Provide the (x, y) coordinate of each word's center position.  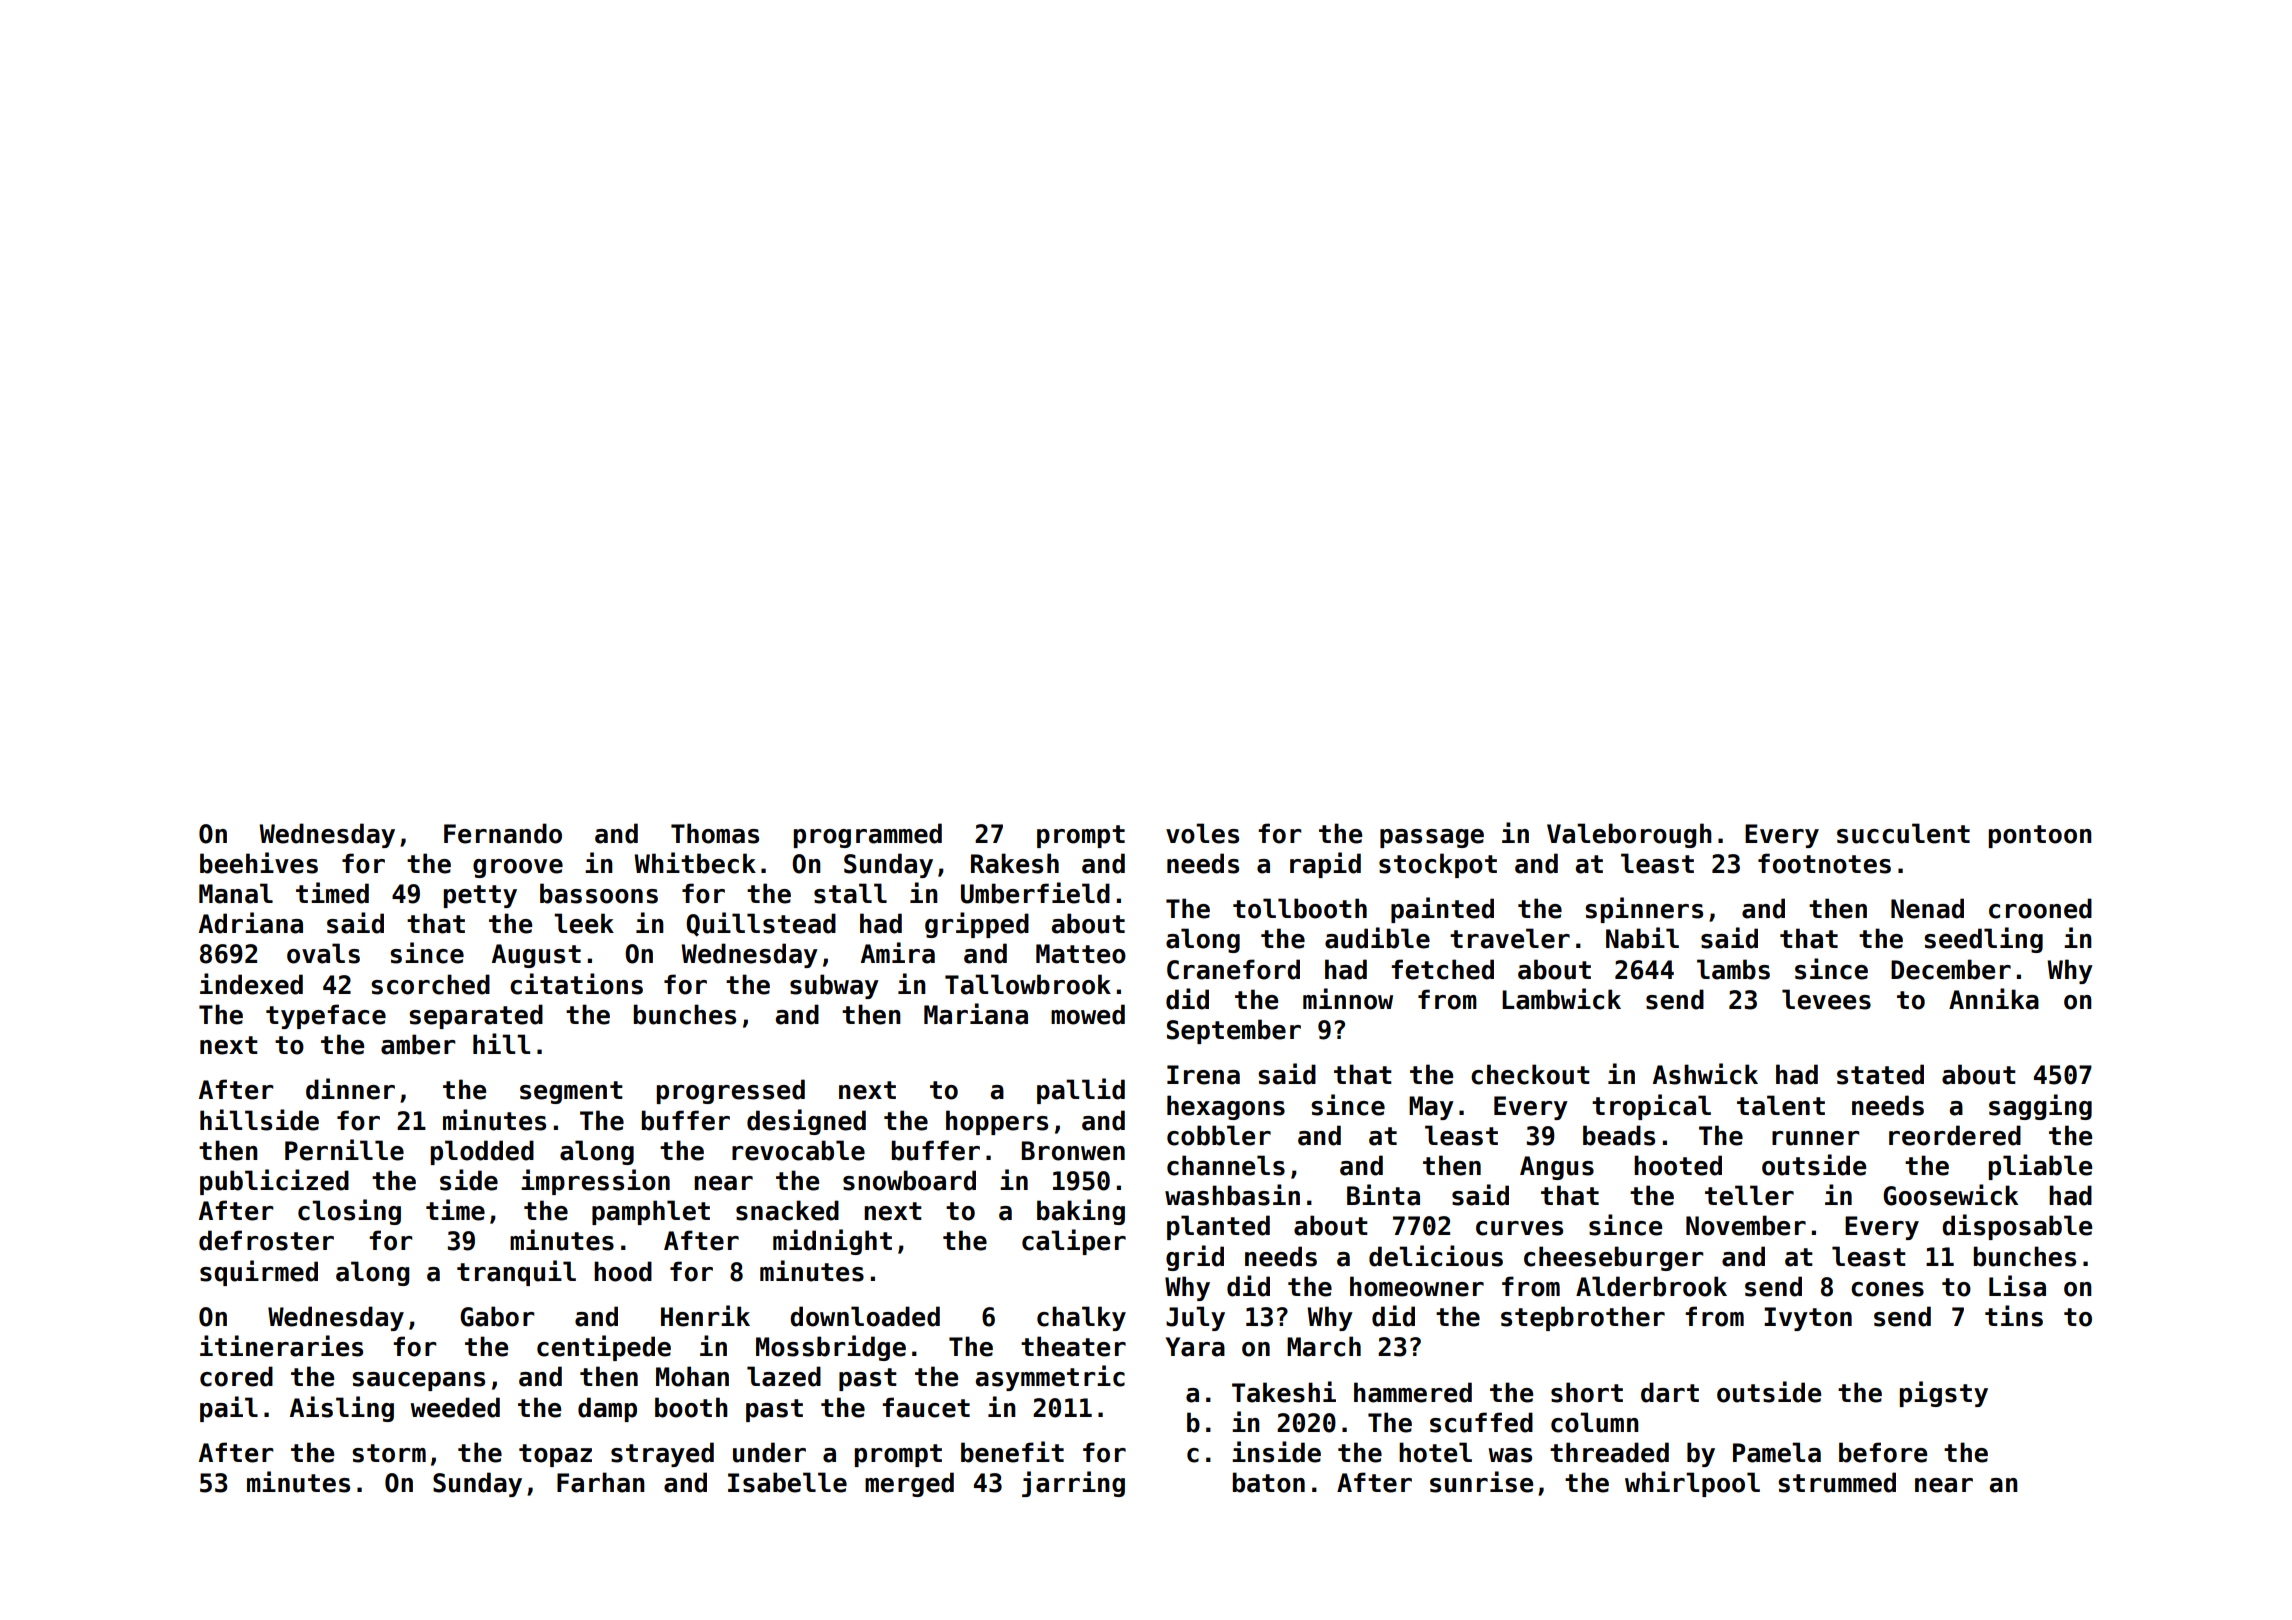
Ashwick (1705, 1074)
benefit (1012, 1452)
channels (1226, 1165)
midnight (832, 1242)
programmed (868, 835)
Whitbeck (695, 863)
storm (389, 1453)
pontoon (2040, 836)
